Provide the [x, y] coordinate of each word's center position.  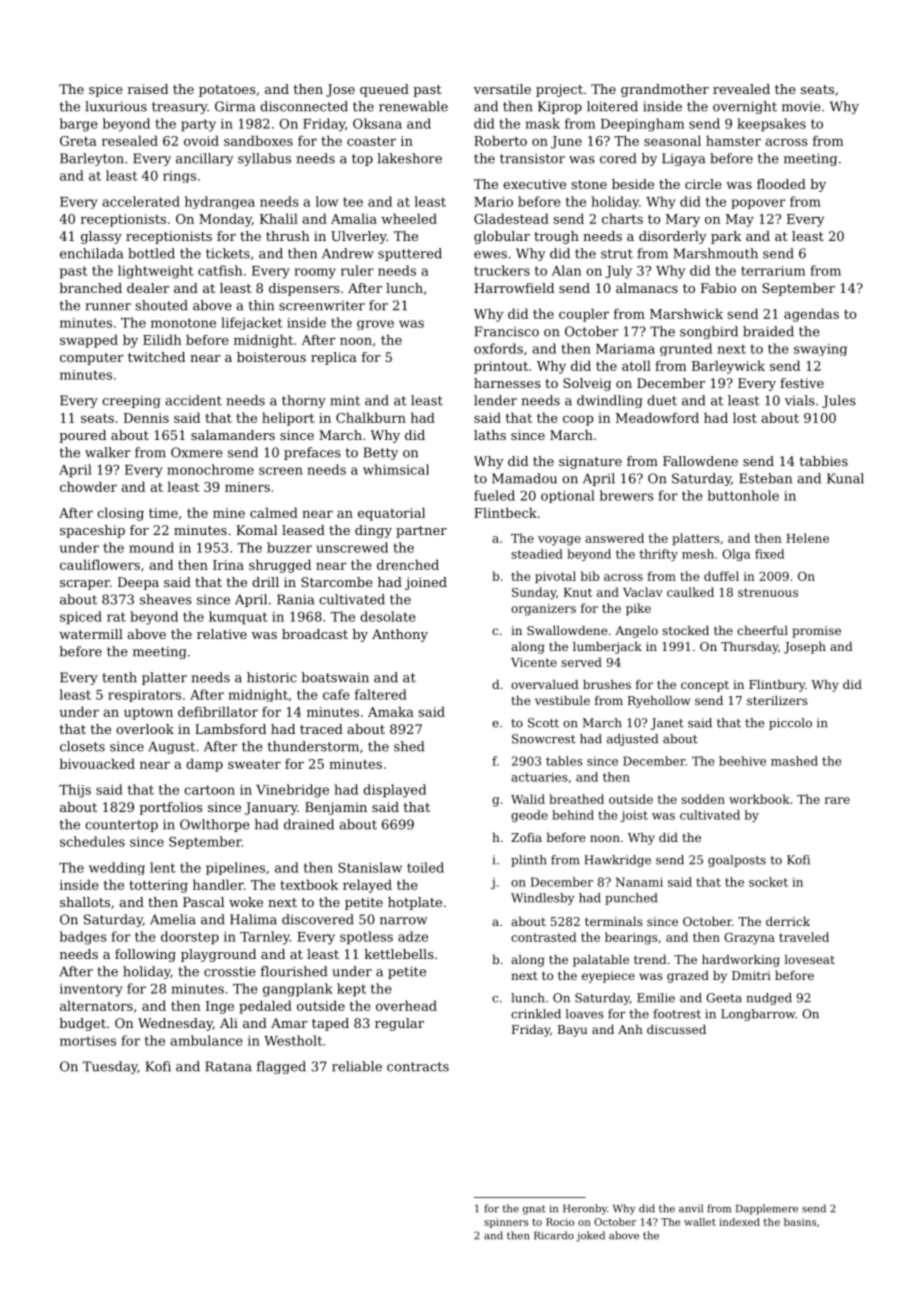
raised [148, 89]
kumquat [238, 618]
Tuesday [110, 1067]
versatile [502, 89]
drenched [408, 564]
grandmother [665, 90]
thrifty [658, 555]
